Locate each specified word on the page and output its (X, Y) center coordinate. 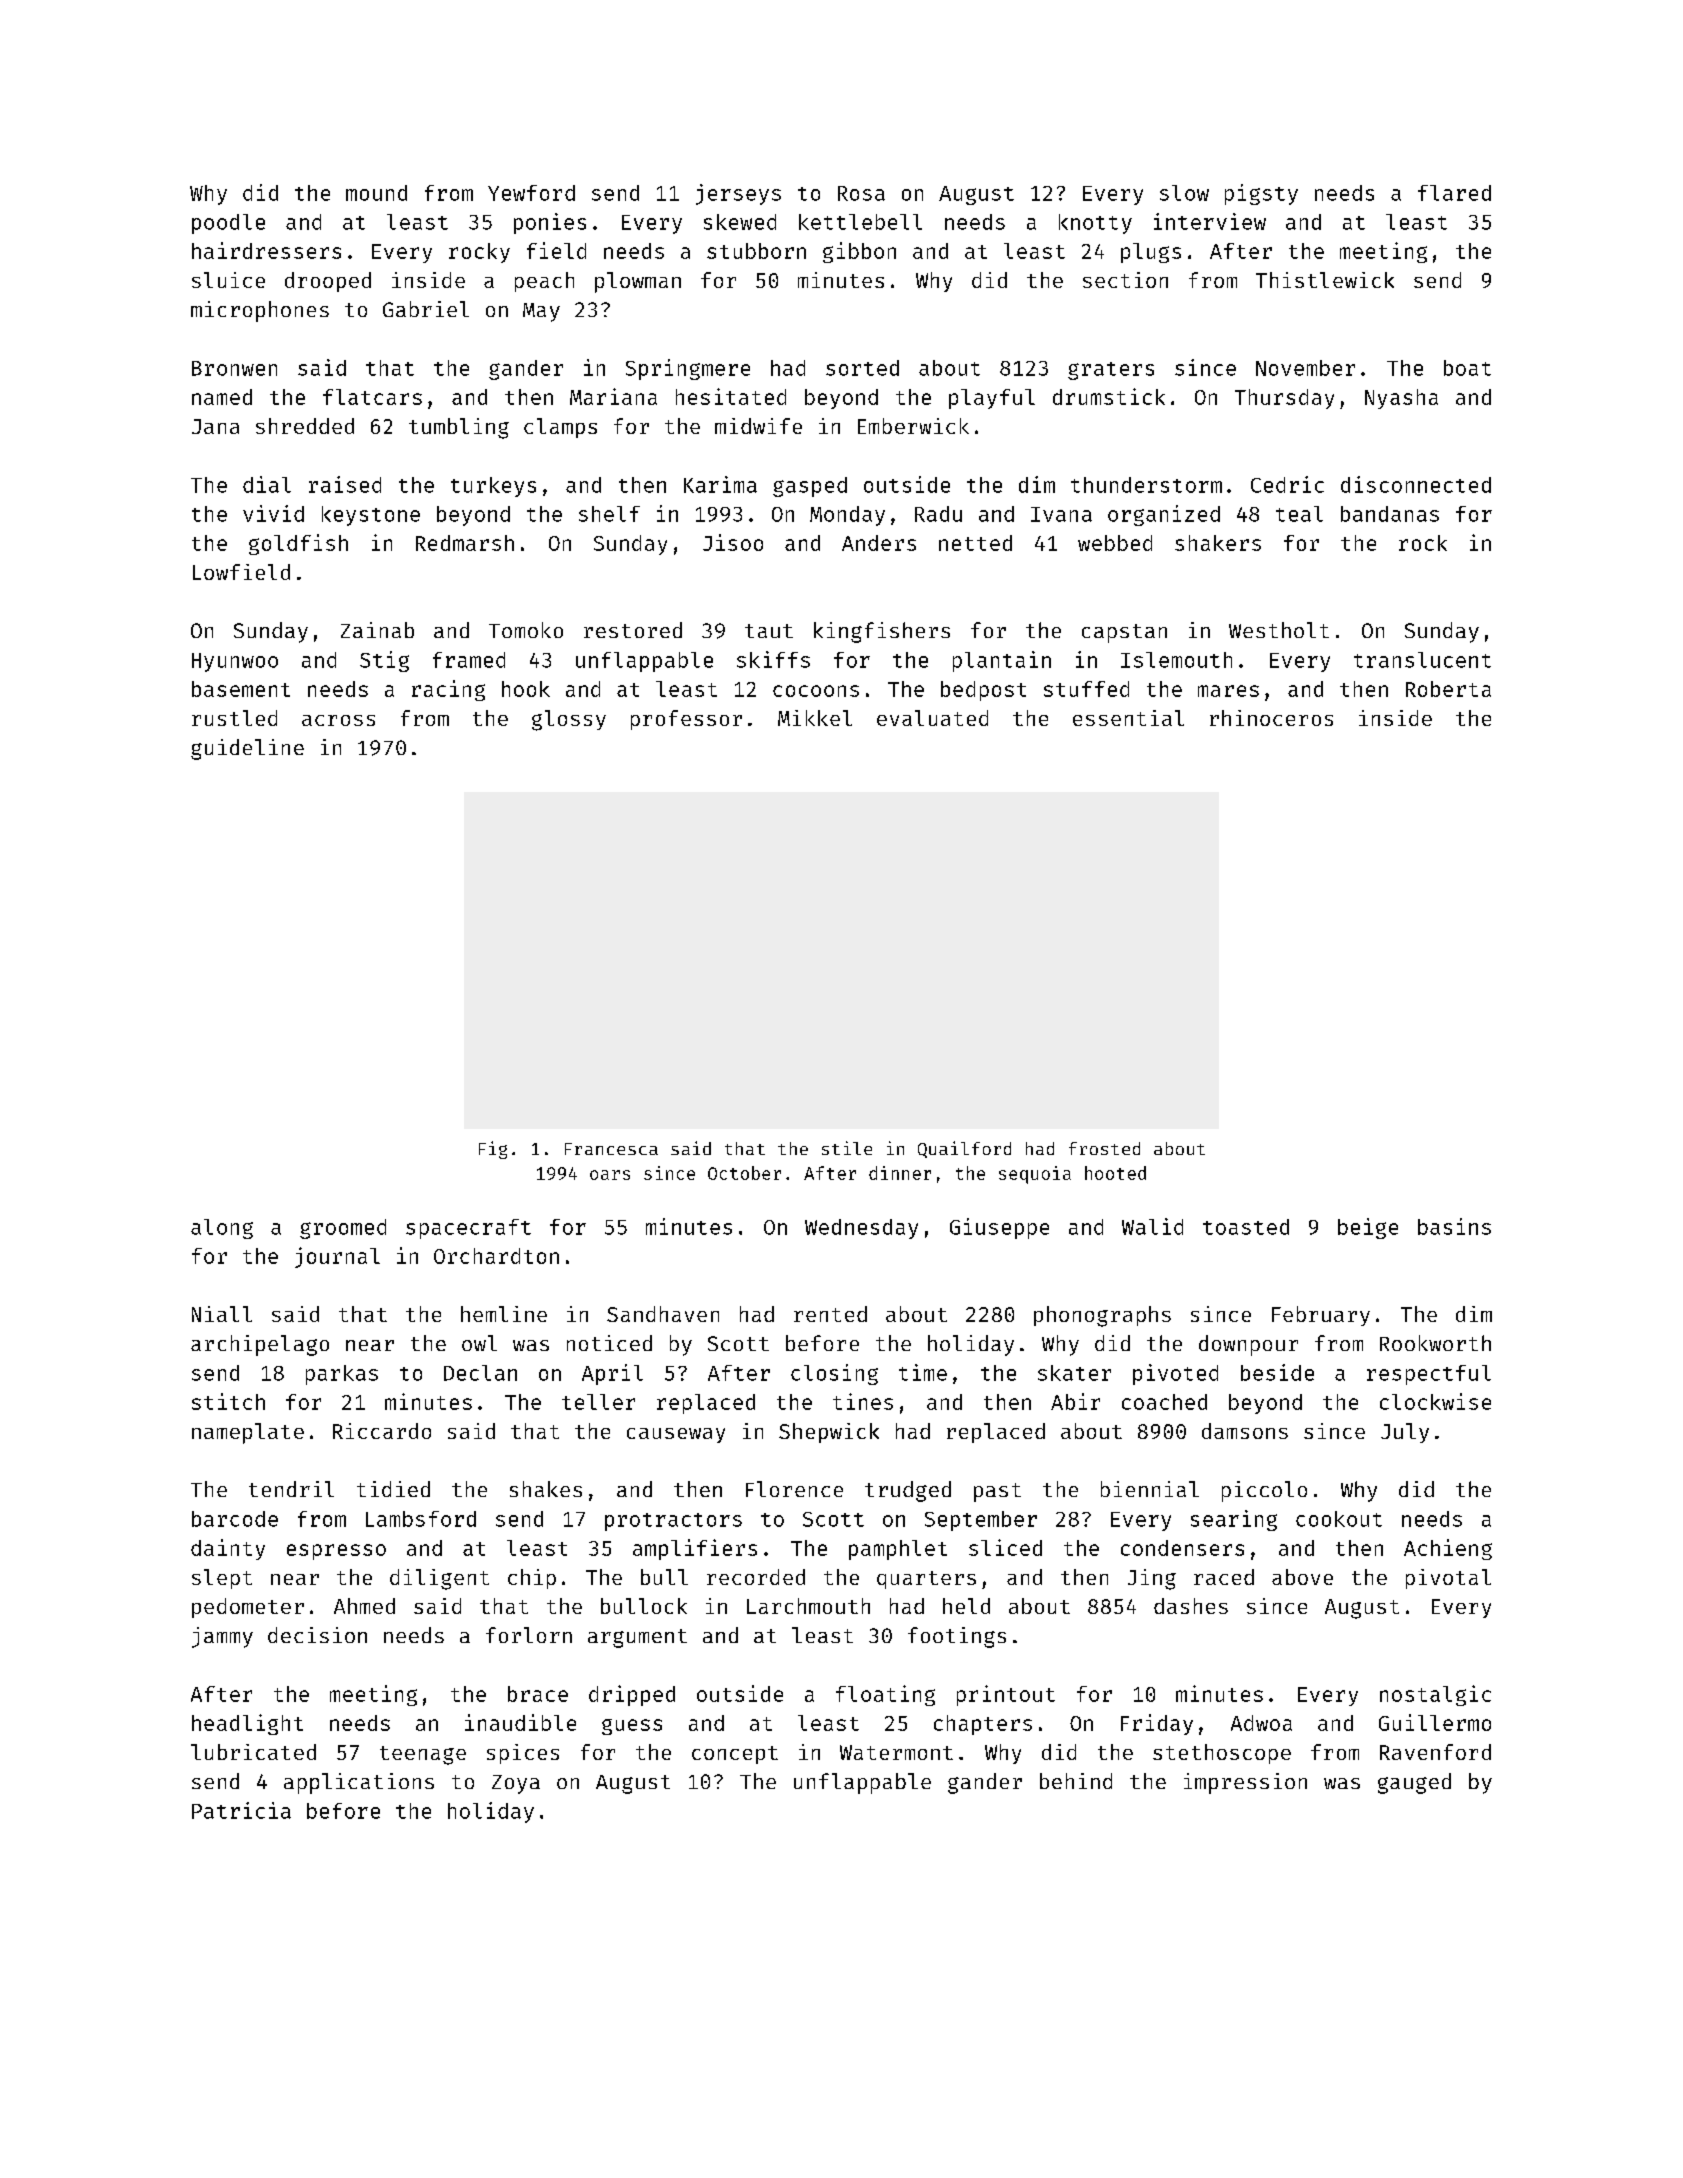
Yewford (531, 193)
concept (735, 1755)
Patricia (241, 1810)
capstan (1124, 633)
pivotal (1448, 1579)
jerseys (738, 194)
